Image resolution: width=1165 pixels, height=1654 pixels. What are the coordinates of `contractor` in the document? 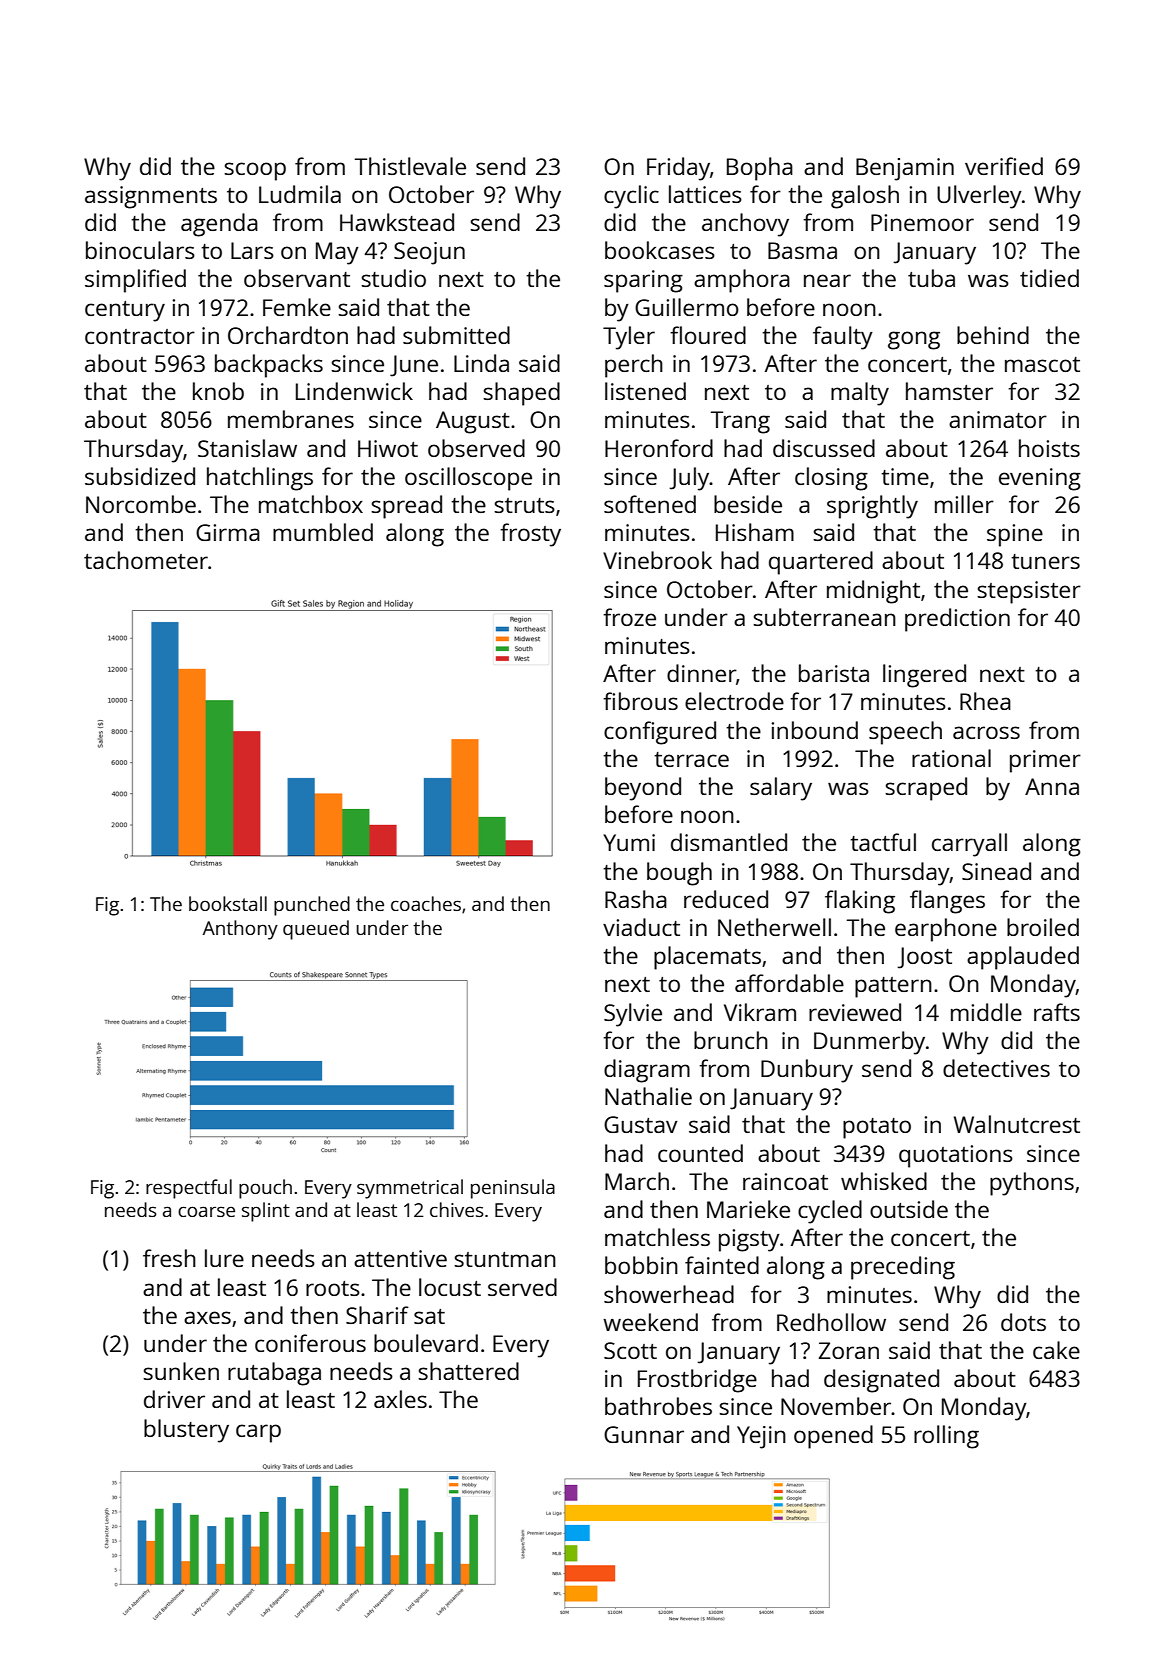 It's located at (140, 336).
